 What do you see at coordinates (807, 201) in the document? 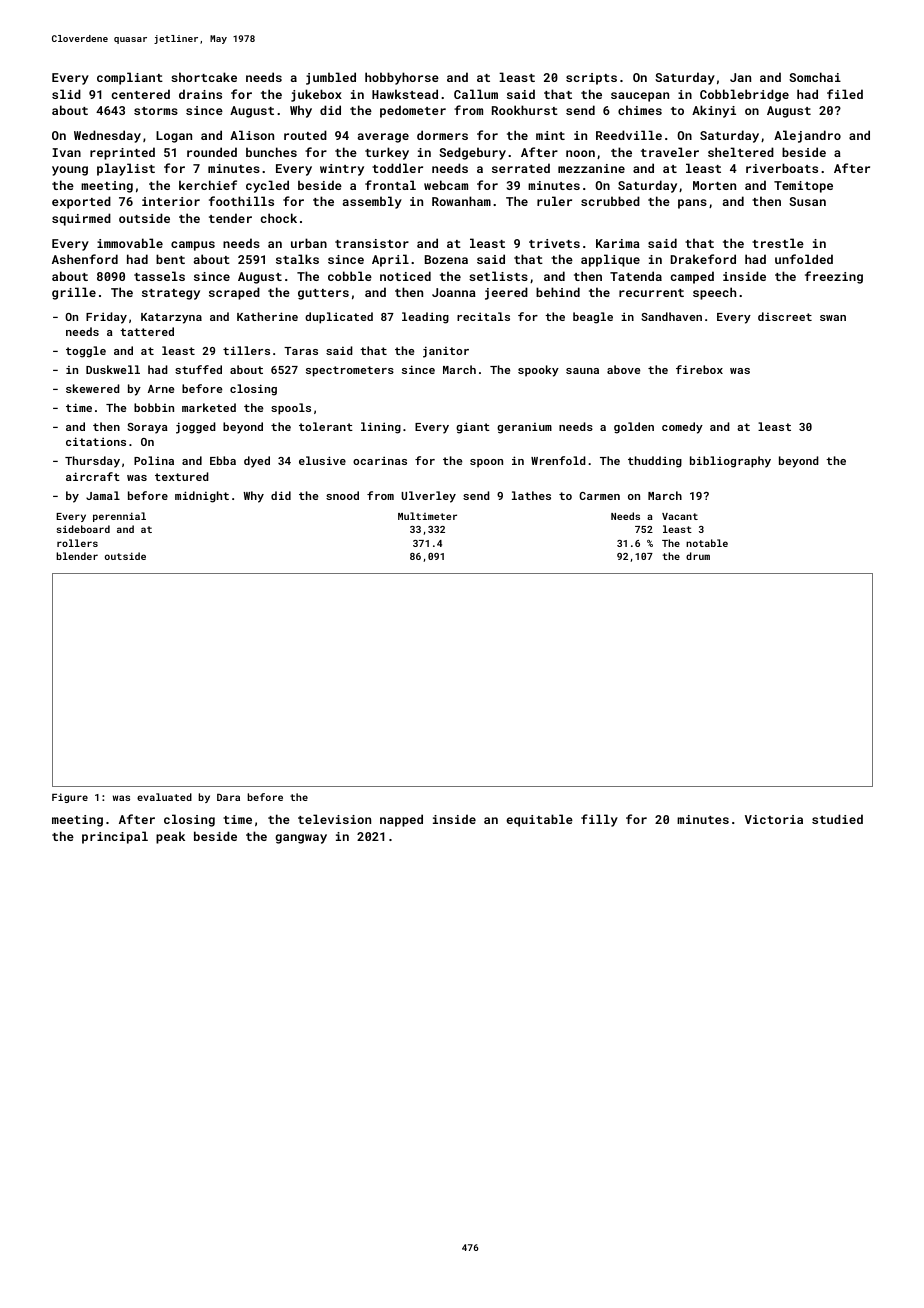
I see `Susan` at bounding box center [807, 201].
